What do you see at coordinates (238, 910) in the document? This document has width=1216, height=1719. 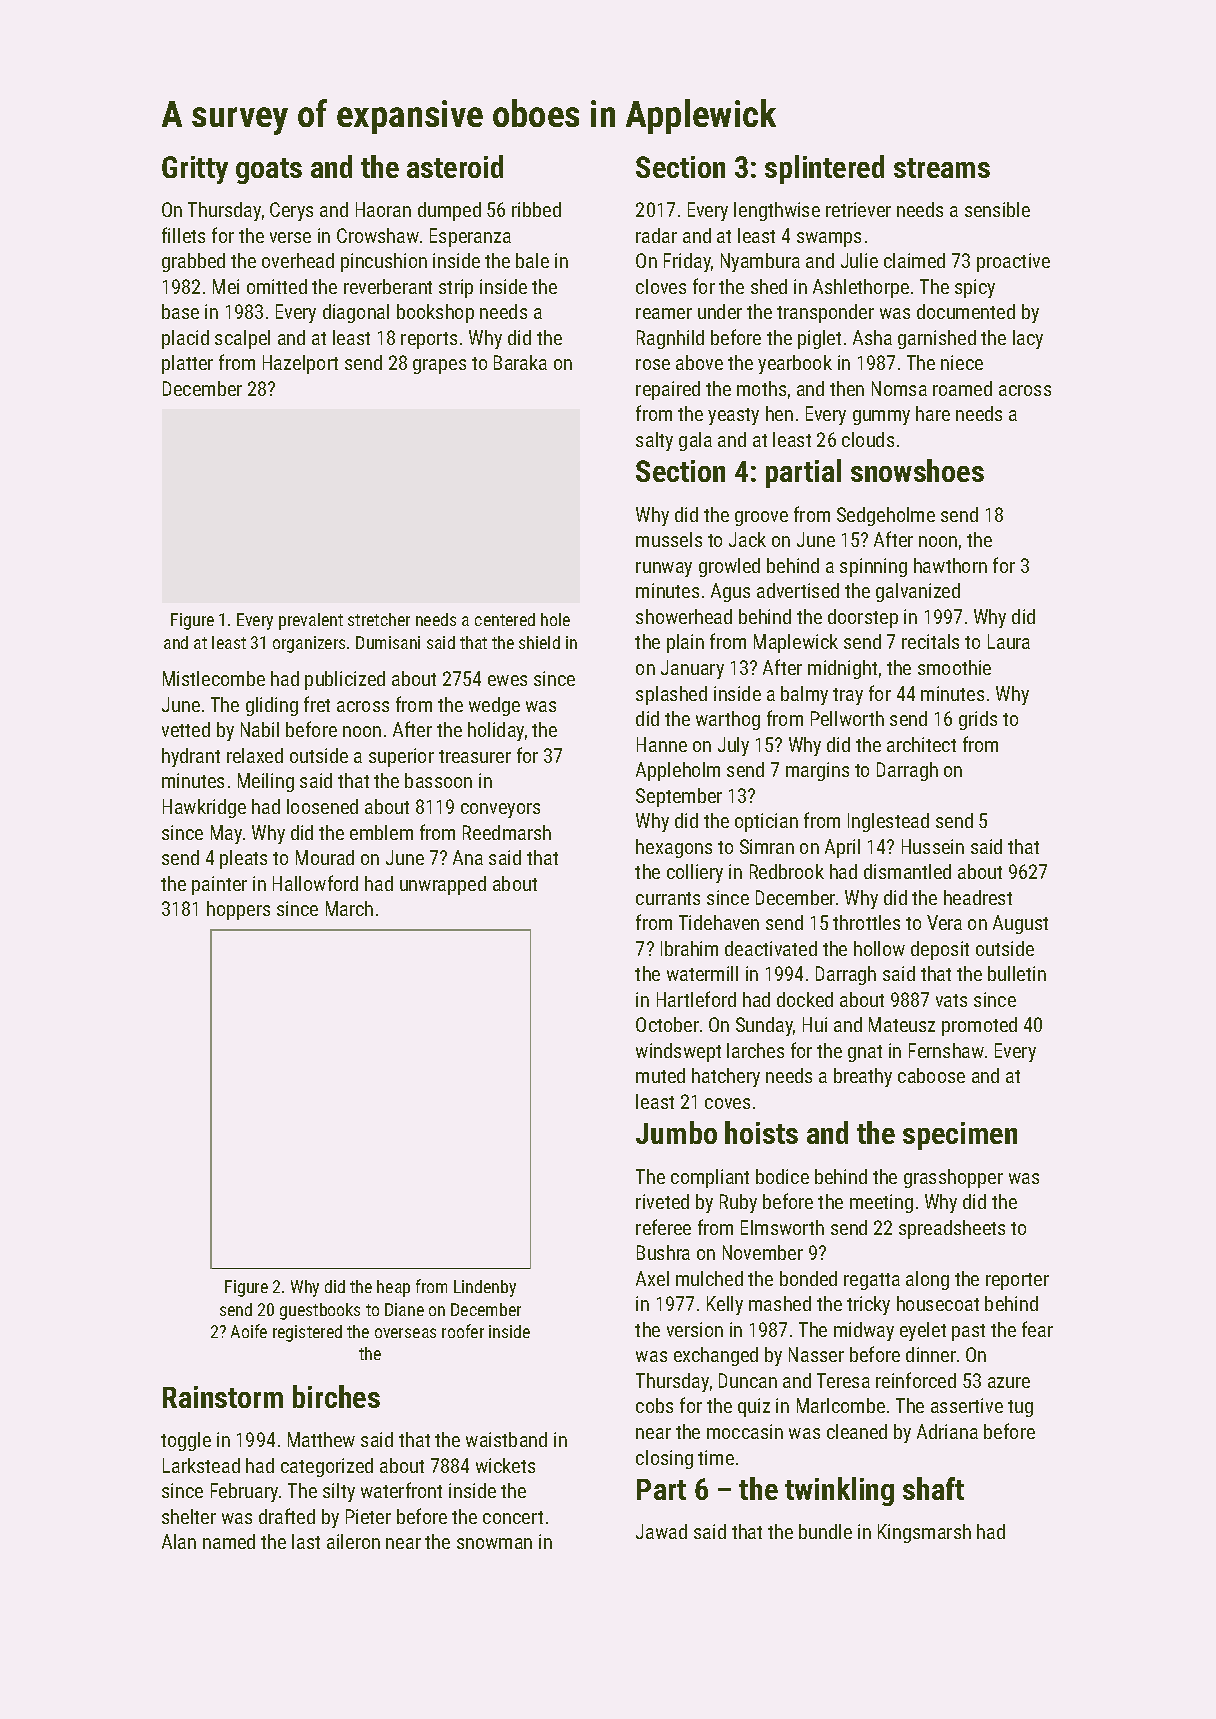 I see `hoppers` at bounding box center [238, 910].
